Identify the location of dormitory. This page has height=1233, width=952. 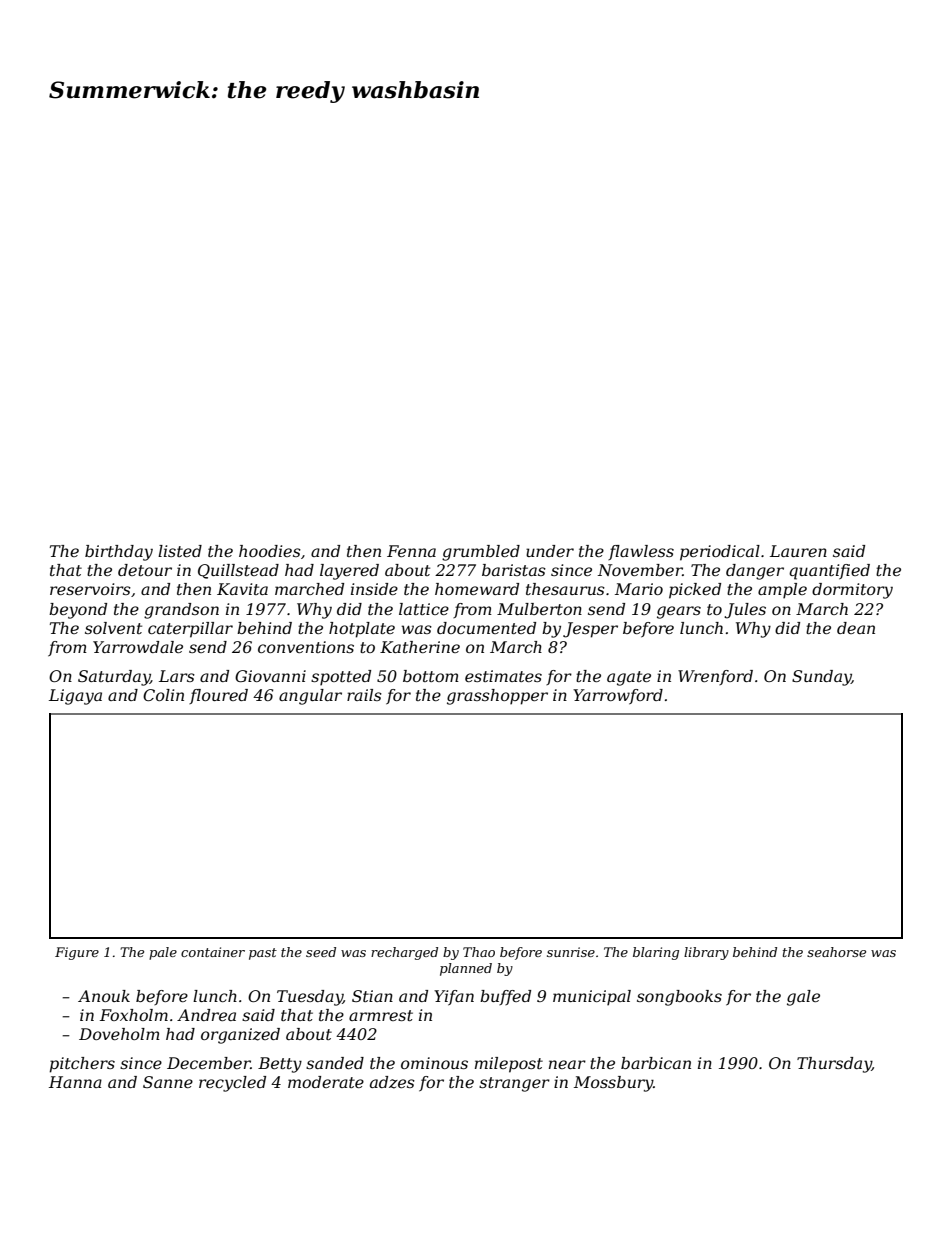
(852, 591).
